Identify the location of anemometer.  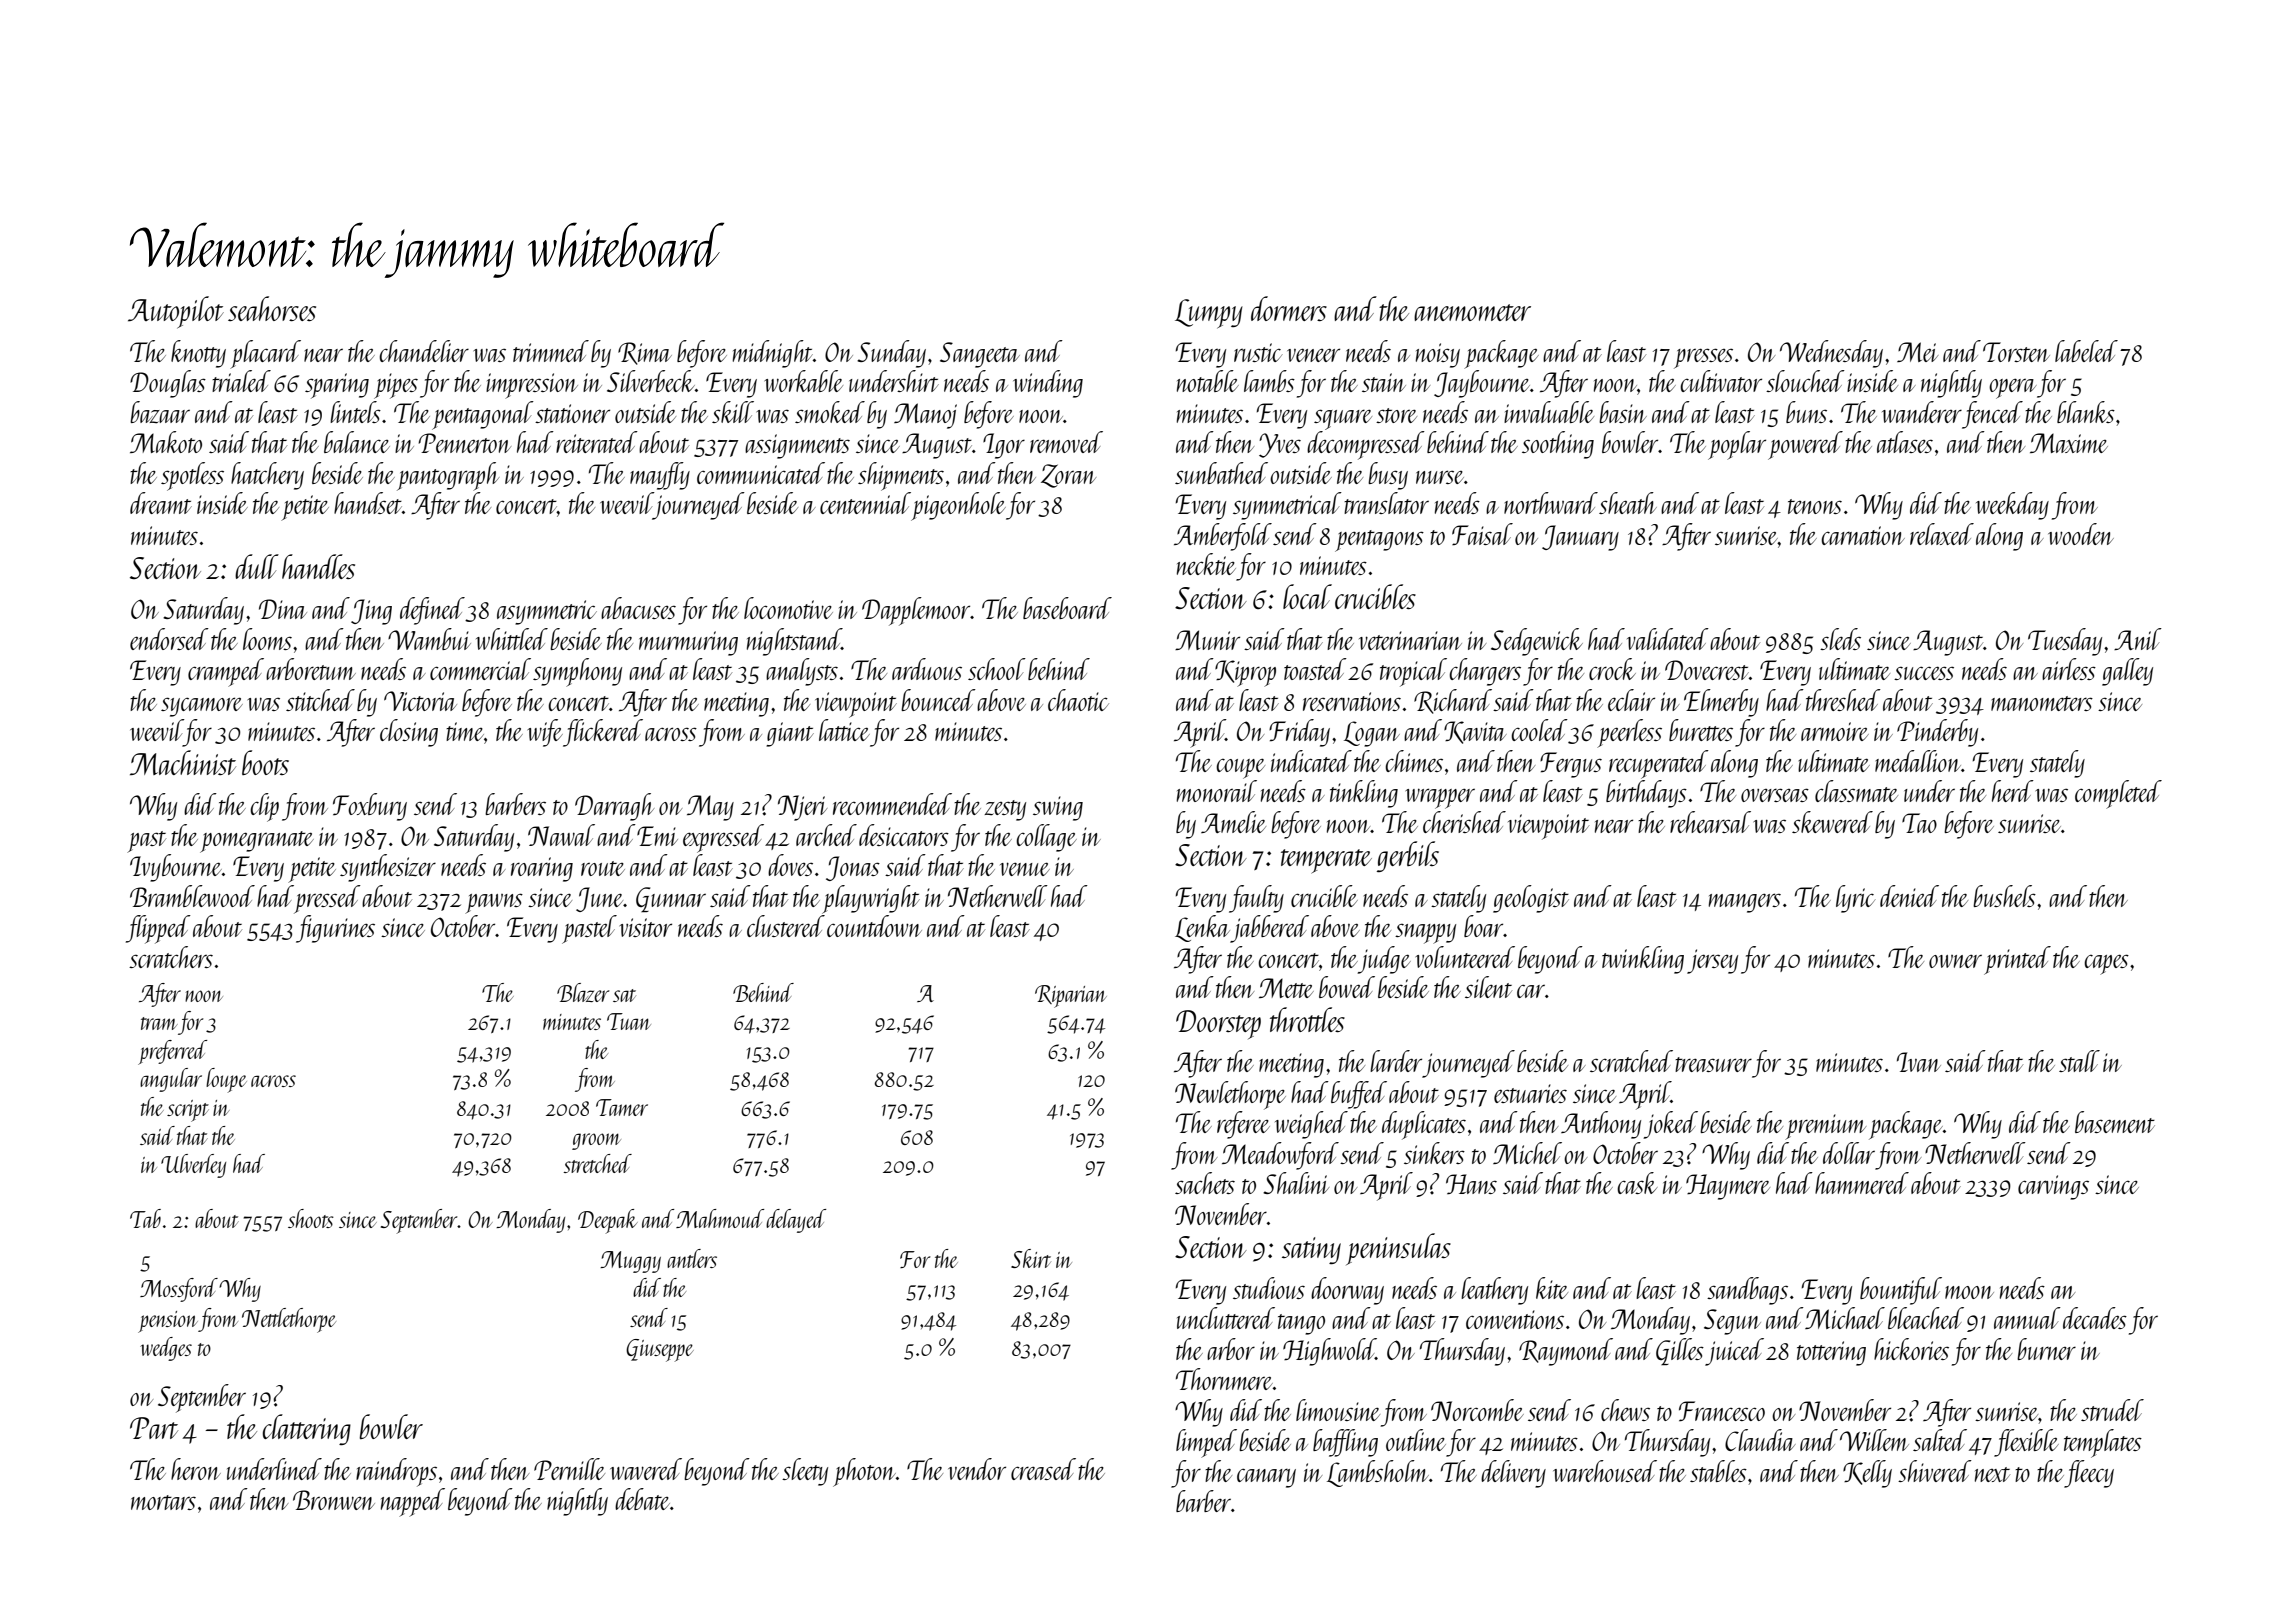
(1472, 312).
